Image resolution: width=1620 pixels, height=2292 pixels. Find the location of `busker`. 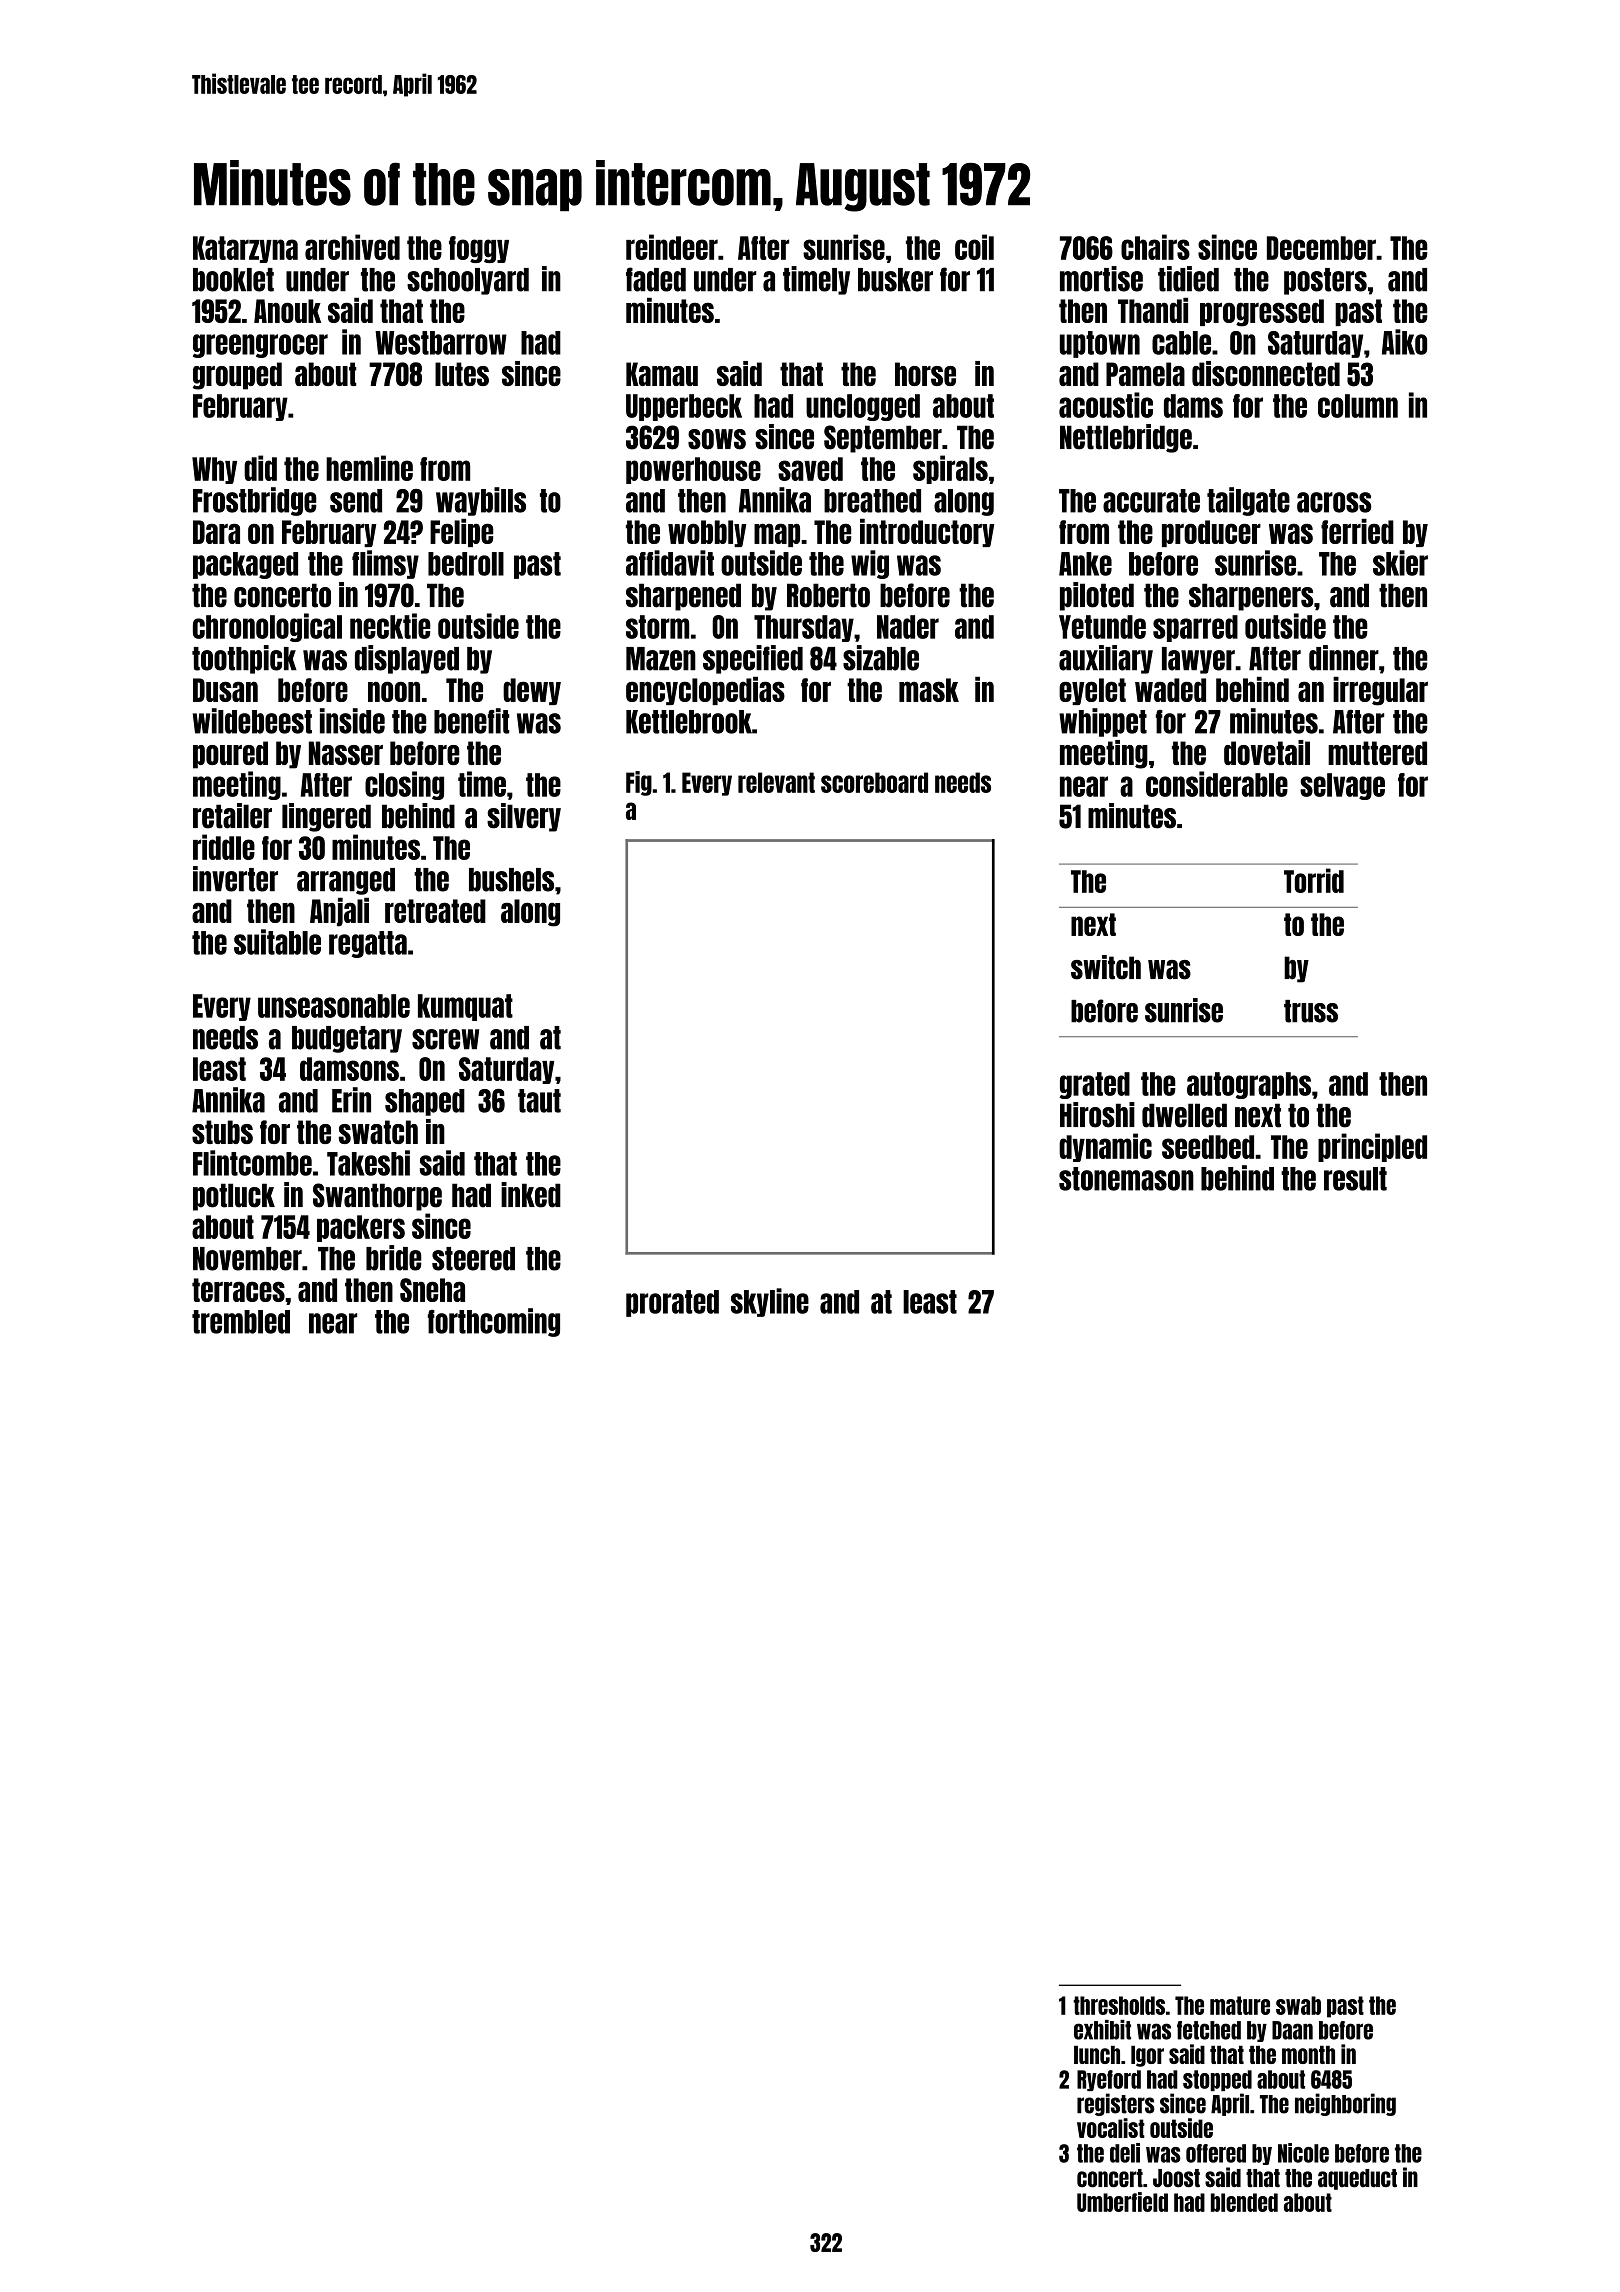

busker is located at coordinates (895, 280).
